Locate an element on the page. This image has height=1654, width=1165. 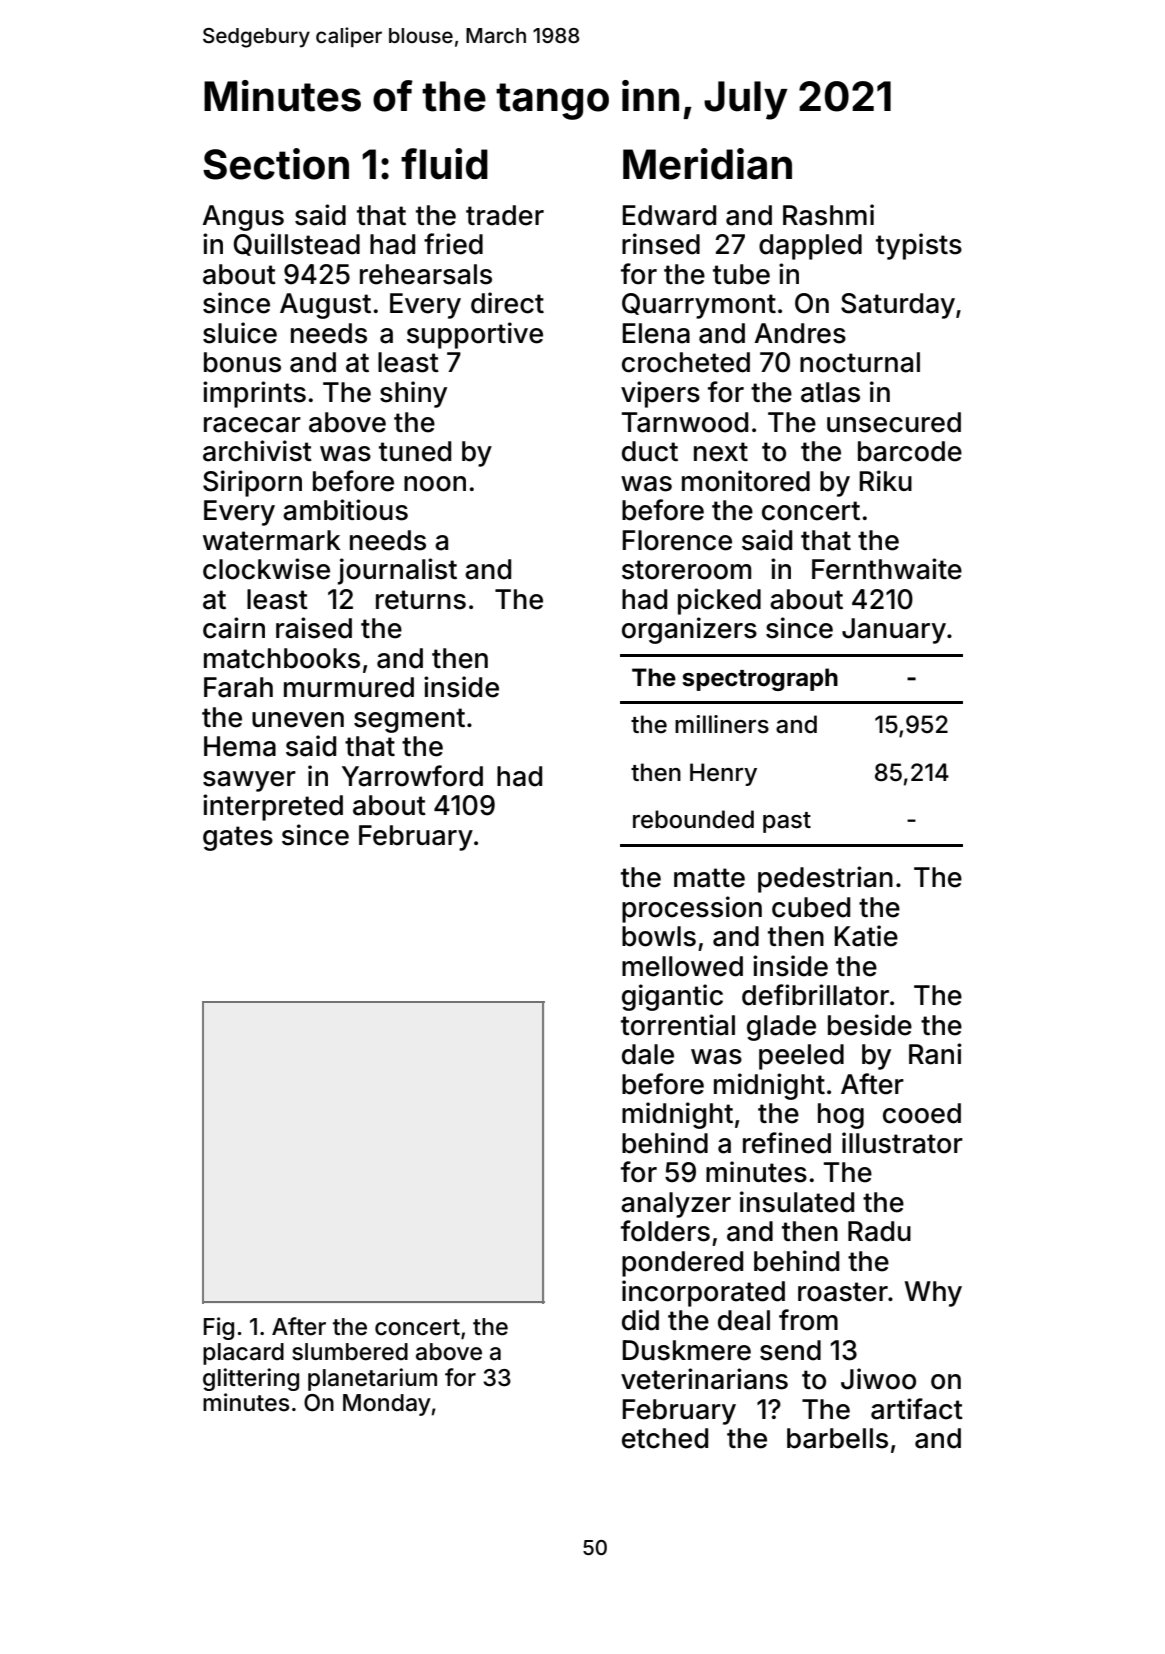
Rashmi is located at coordinates (828, 215).
